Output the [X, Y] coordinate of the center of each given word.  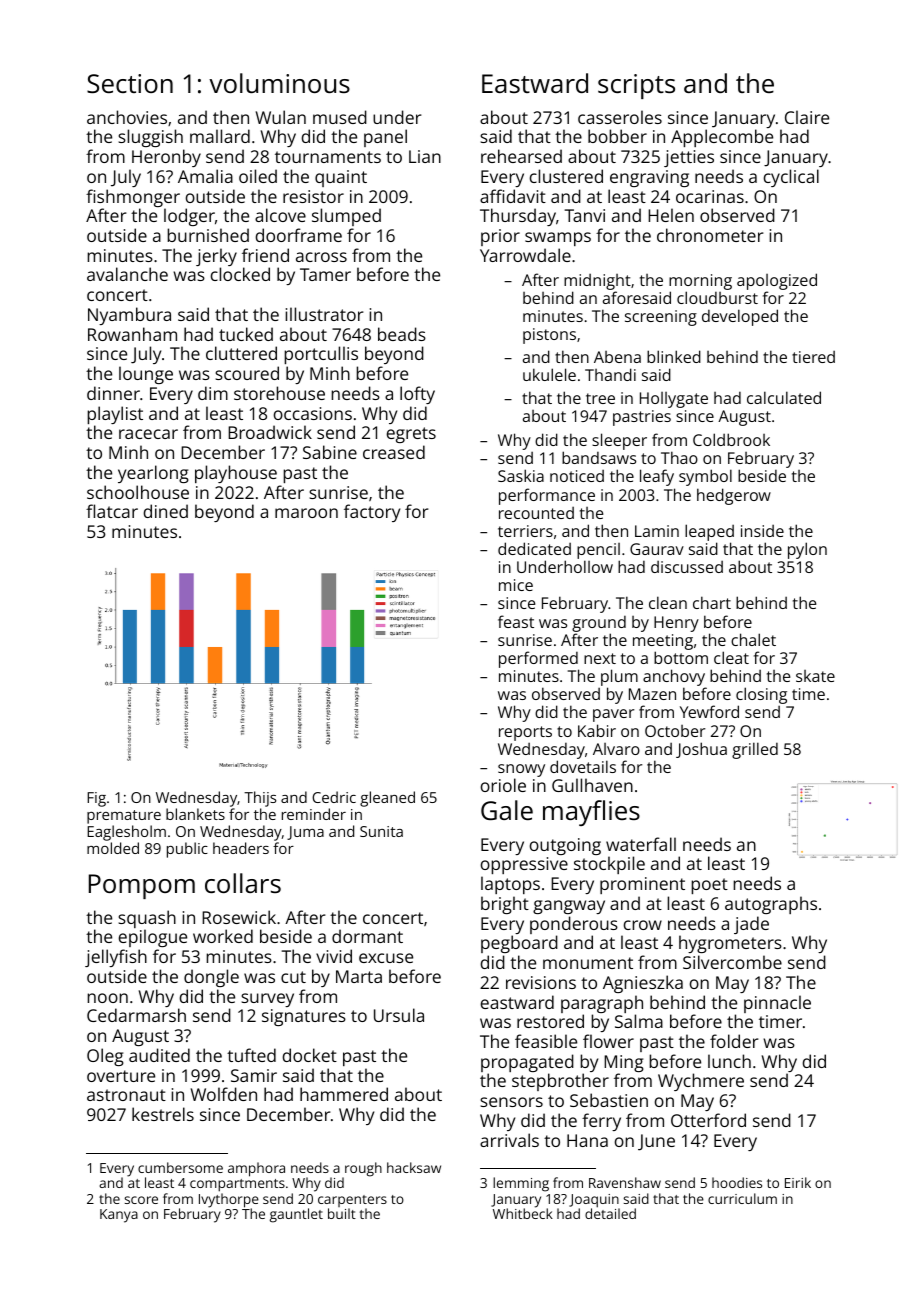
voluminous [279, 83]
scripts [636, 86]
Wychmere [701, 1082]
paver [613, 715]
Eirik [798, 1182]
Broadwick [270, 432]
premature [124, 817]
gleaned [387, 799]
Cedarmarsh [136, 1015]
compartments [237, 1185]
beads [402, 334]
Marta [359, 976]
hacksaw [414, 1167]
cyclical [791, 178]
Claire [807, 117]
